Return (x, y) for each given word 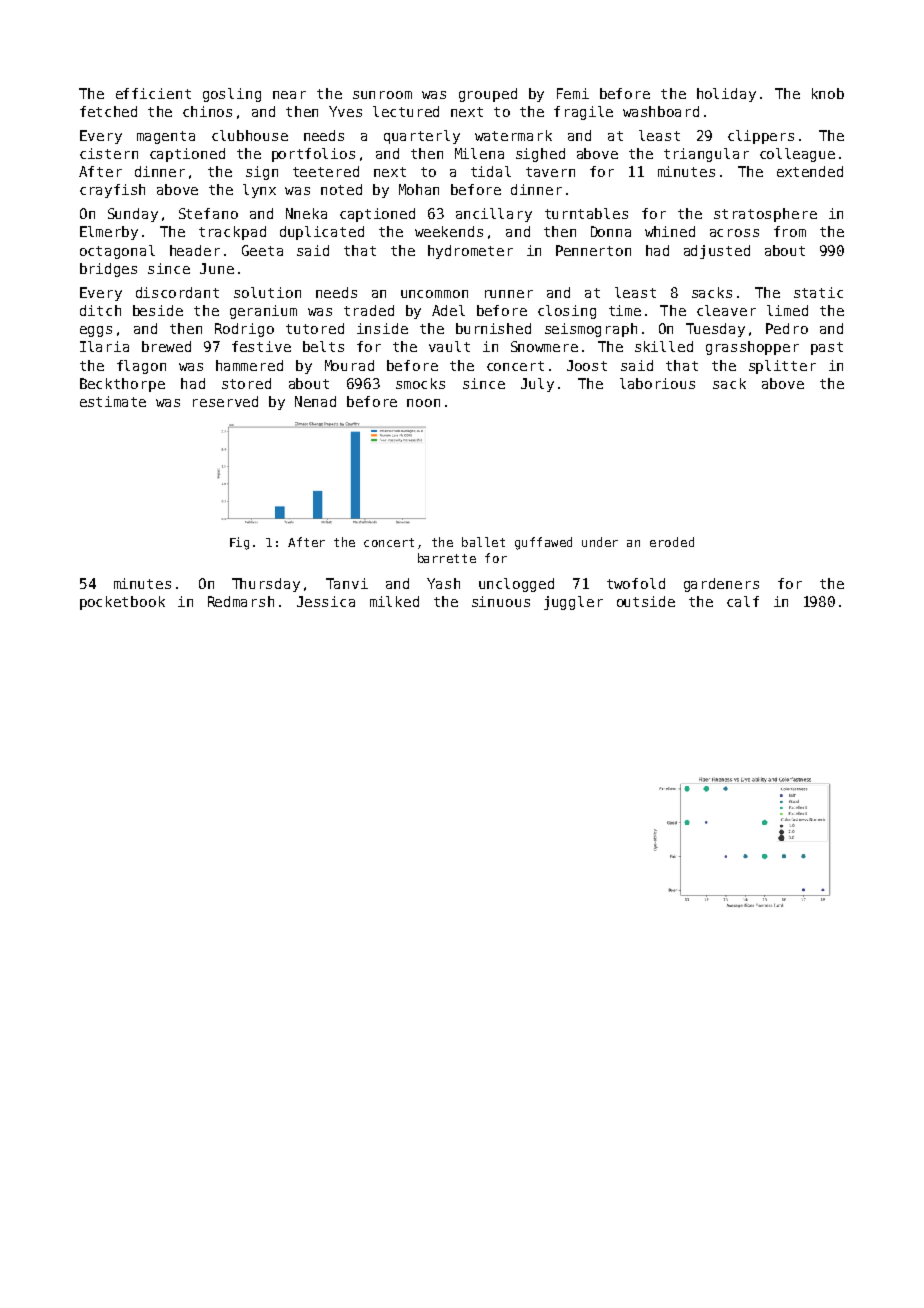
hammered (249, 365)
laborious (657, 383)
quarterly (422, 137)
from (790, 231)
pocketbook (122, 603)
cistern (109, 153)
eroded (672, 542)
